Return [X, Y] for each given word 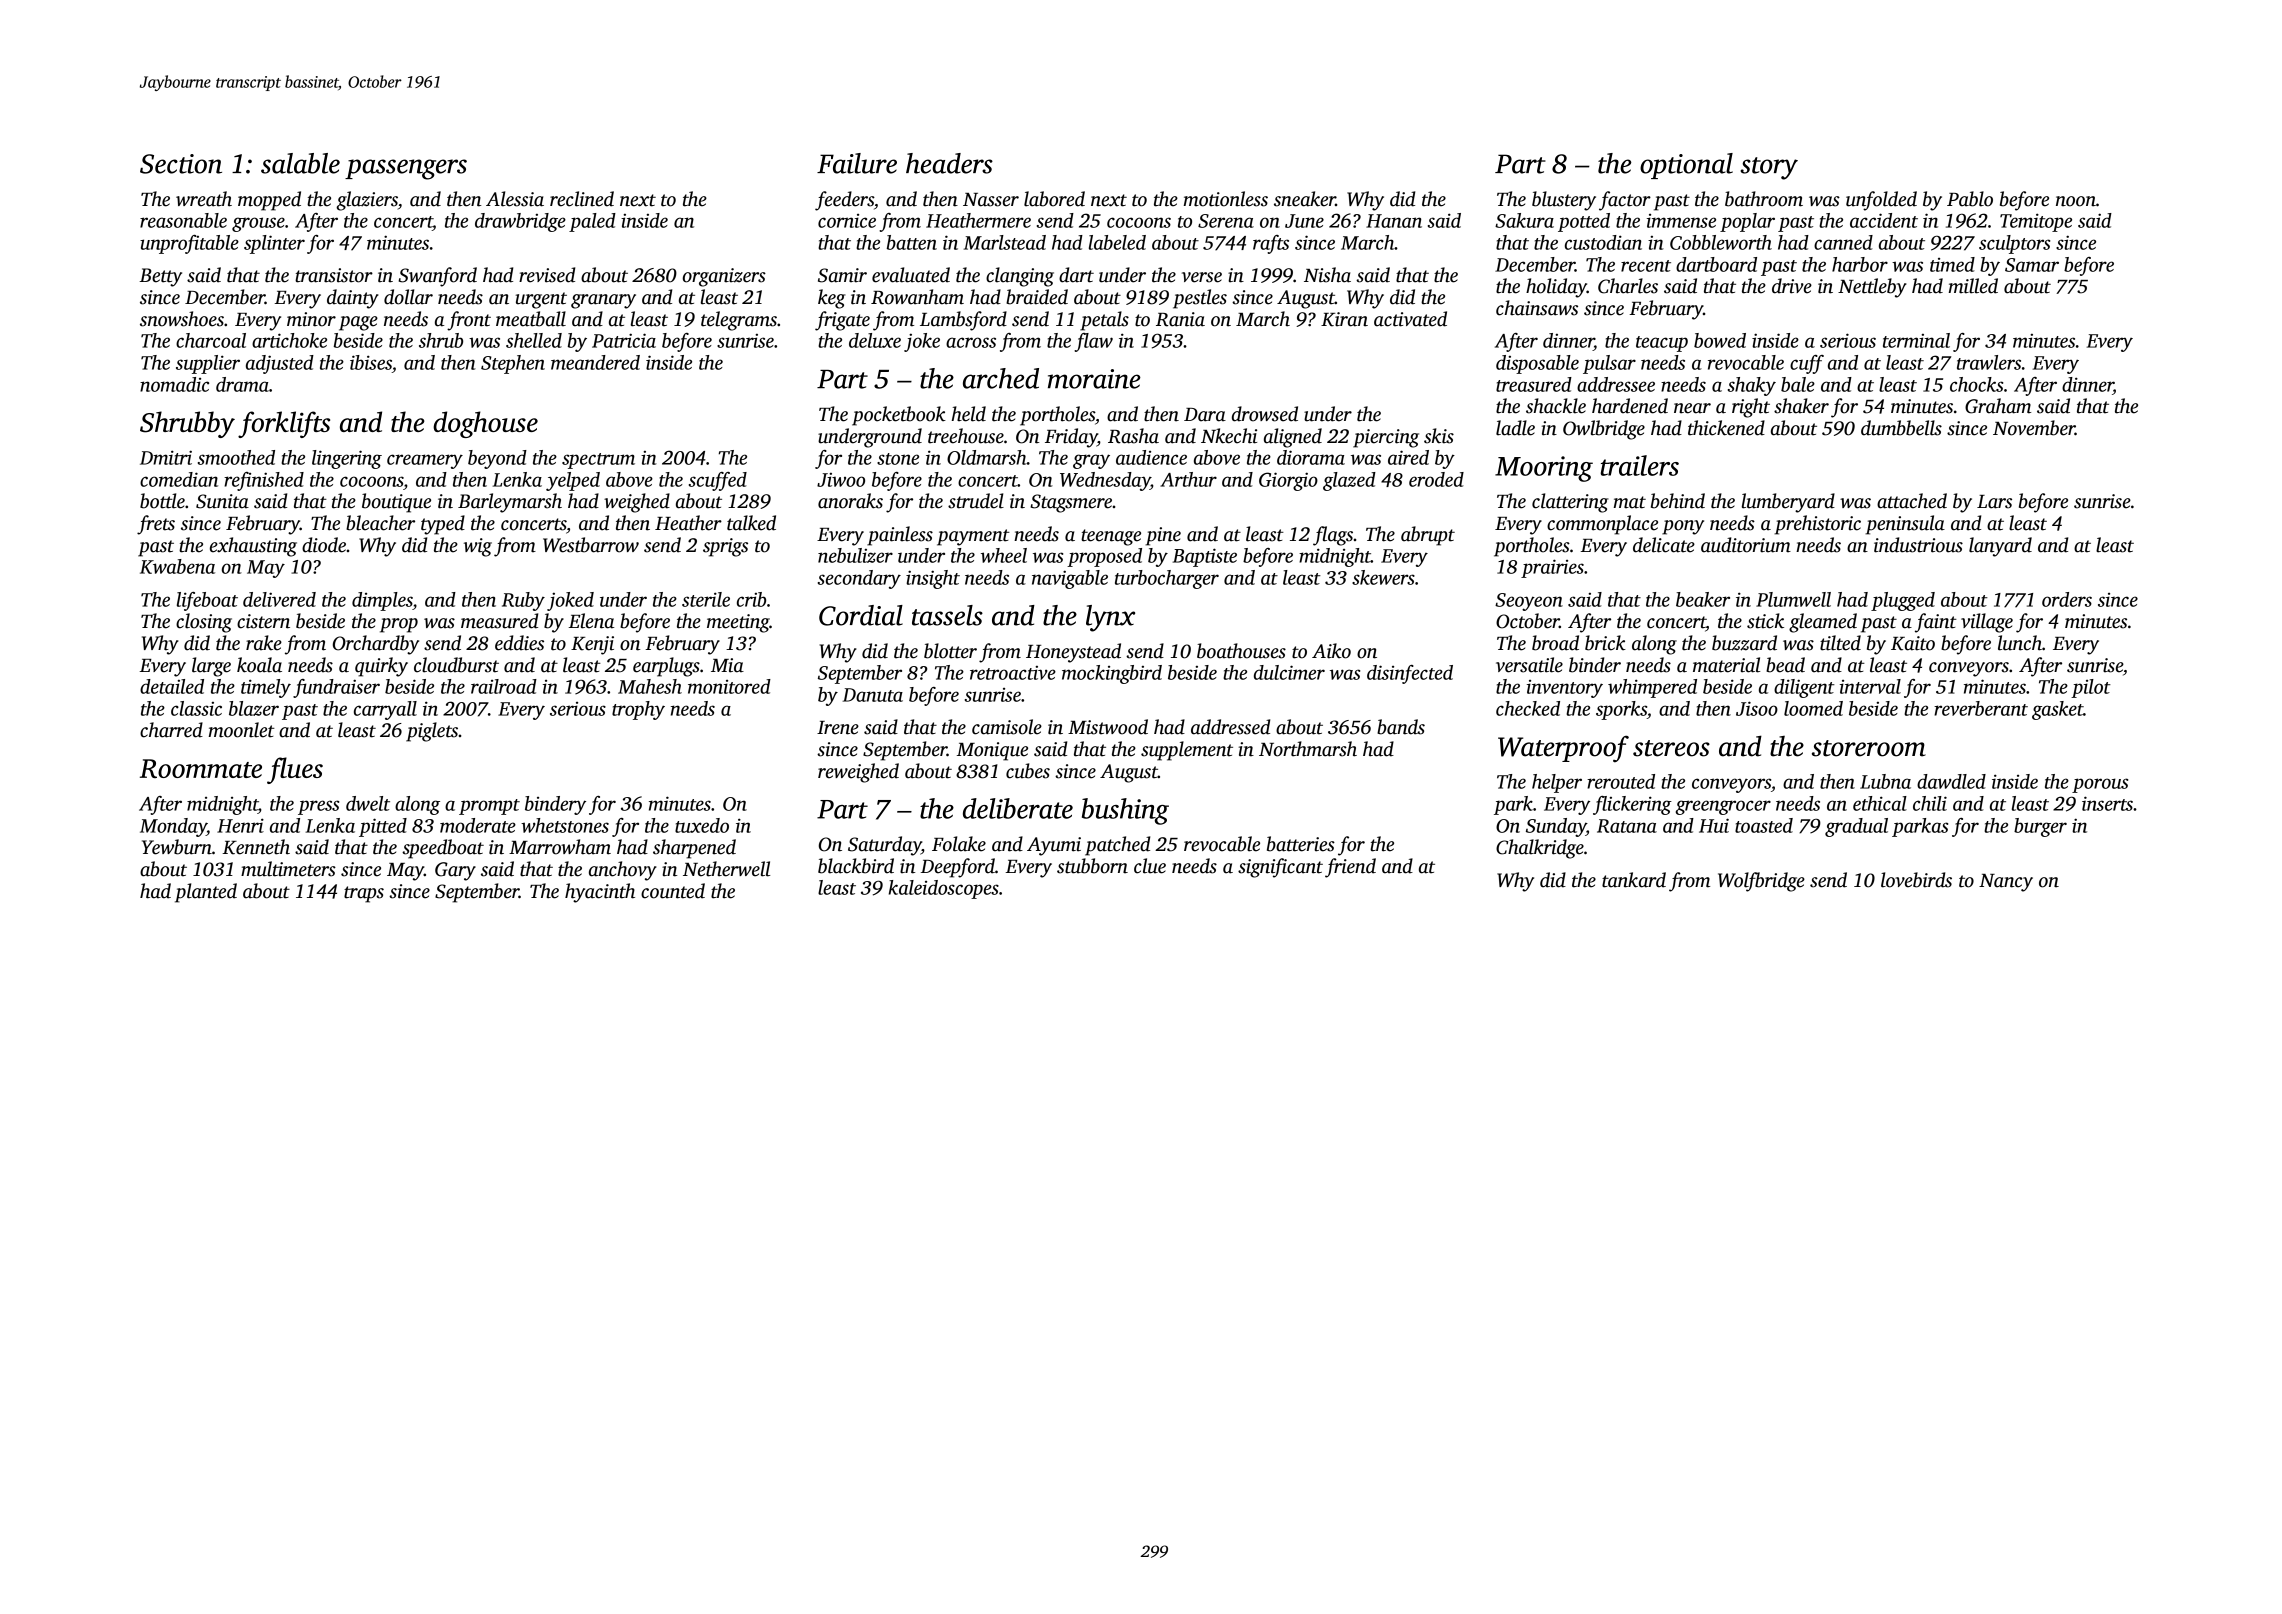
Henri [240, 825]
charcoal [211, 340]
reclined [582, 199]
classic [196, 708]
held [969, 414]
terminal [1916, 340]
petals [1104, 321]
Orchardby [376, 645]
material [1726, 665]
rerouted [1621, 781]
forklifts [284, 424]
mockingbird [1112, 674]
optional [1686, 166]
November [2034, 428]
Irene [838, 728]
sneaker [1305, 199]
